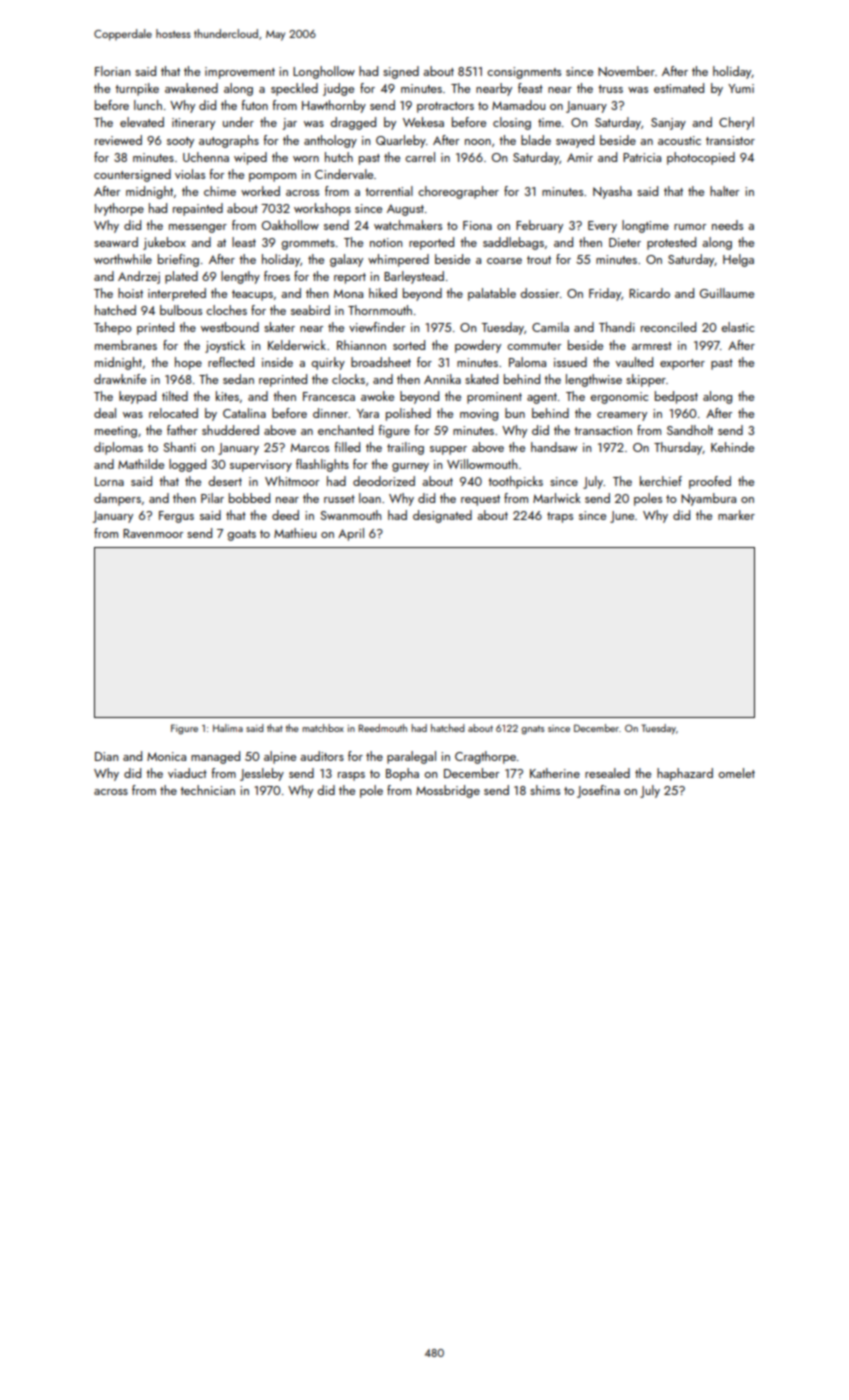 The image size is (849, 1400). What do you see at coordinates (166, 756) in the image?
I see `Monica` at bounding box center [166, 756].
